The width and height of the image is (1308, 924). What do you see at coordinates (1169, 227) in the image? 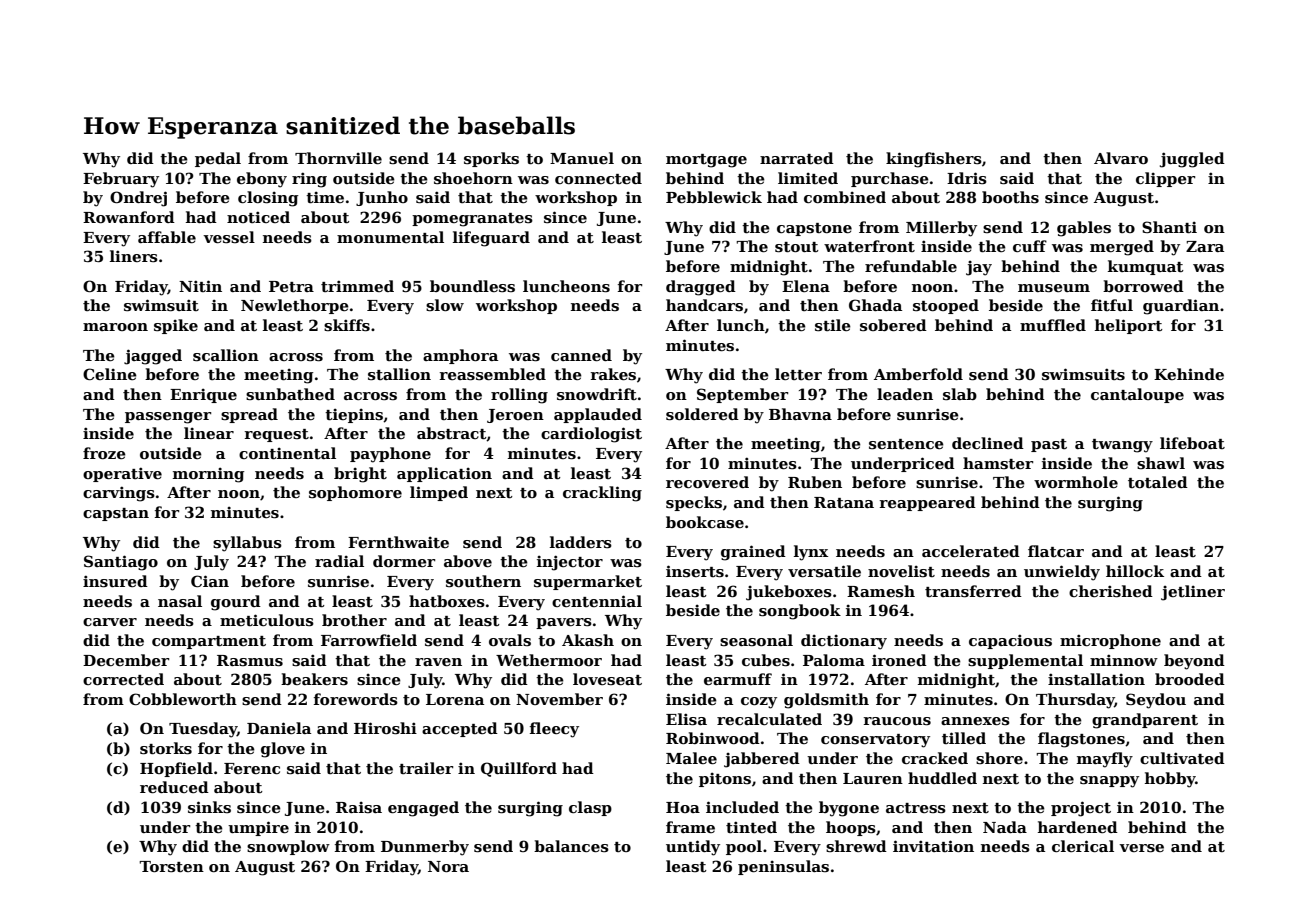
I see `Shanti` at bounding box center [1169, 227].
